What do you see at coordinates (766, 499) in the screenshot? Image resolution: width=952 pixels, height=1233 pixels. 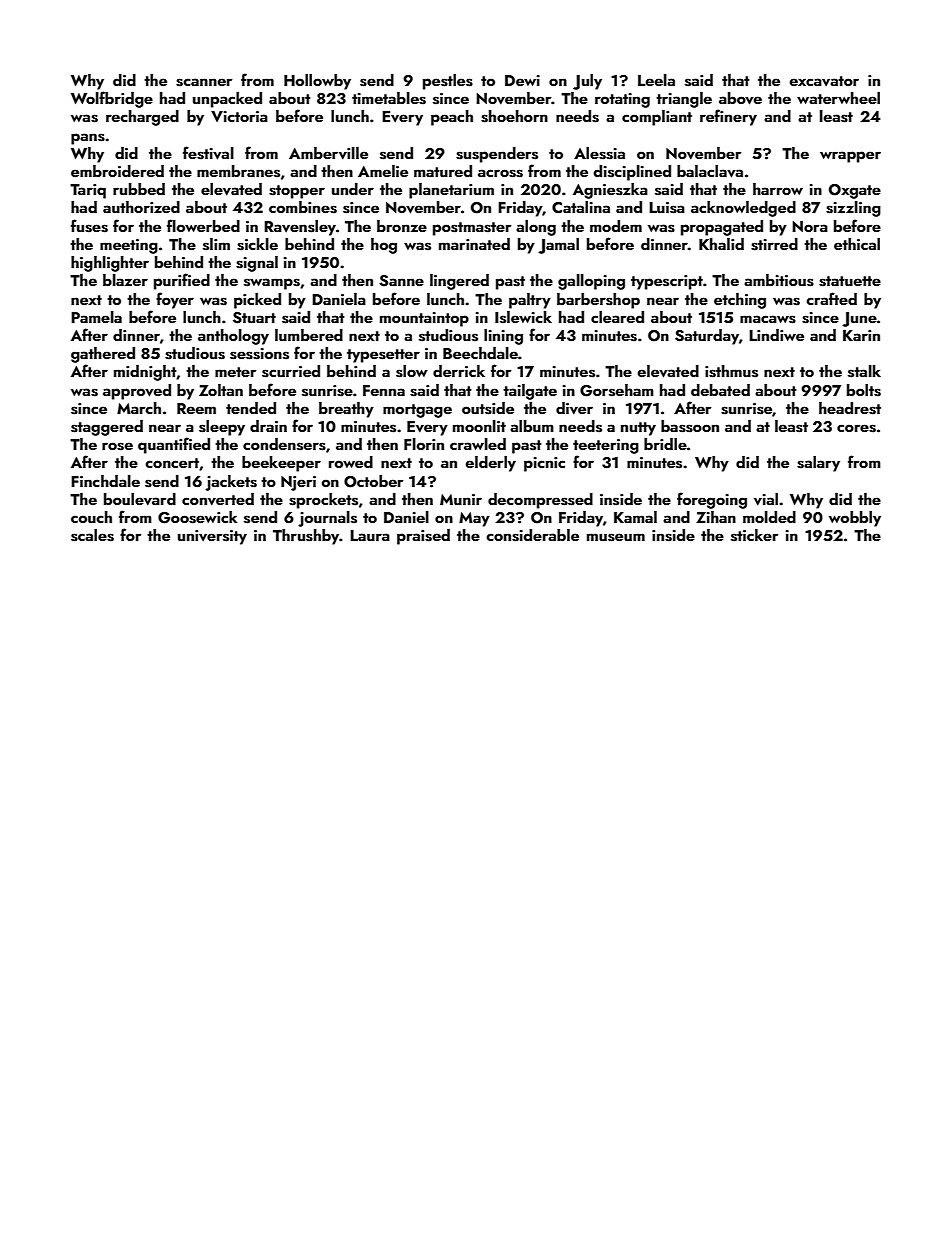 I see `vial` at bounding box center [766, 499].
